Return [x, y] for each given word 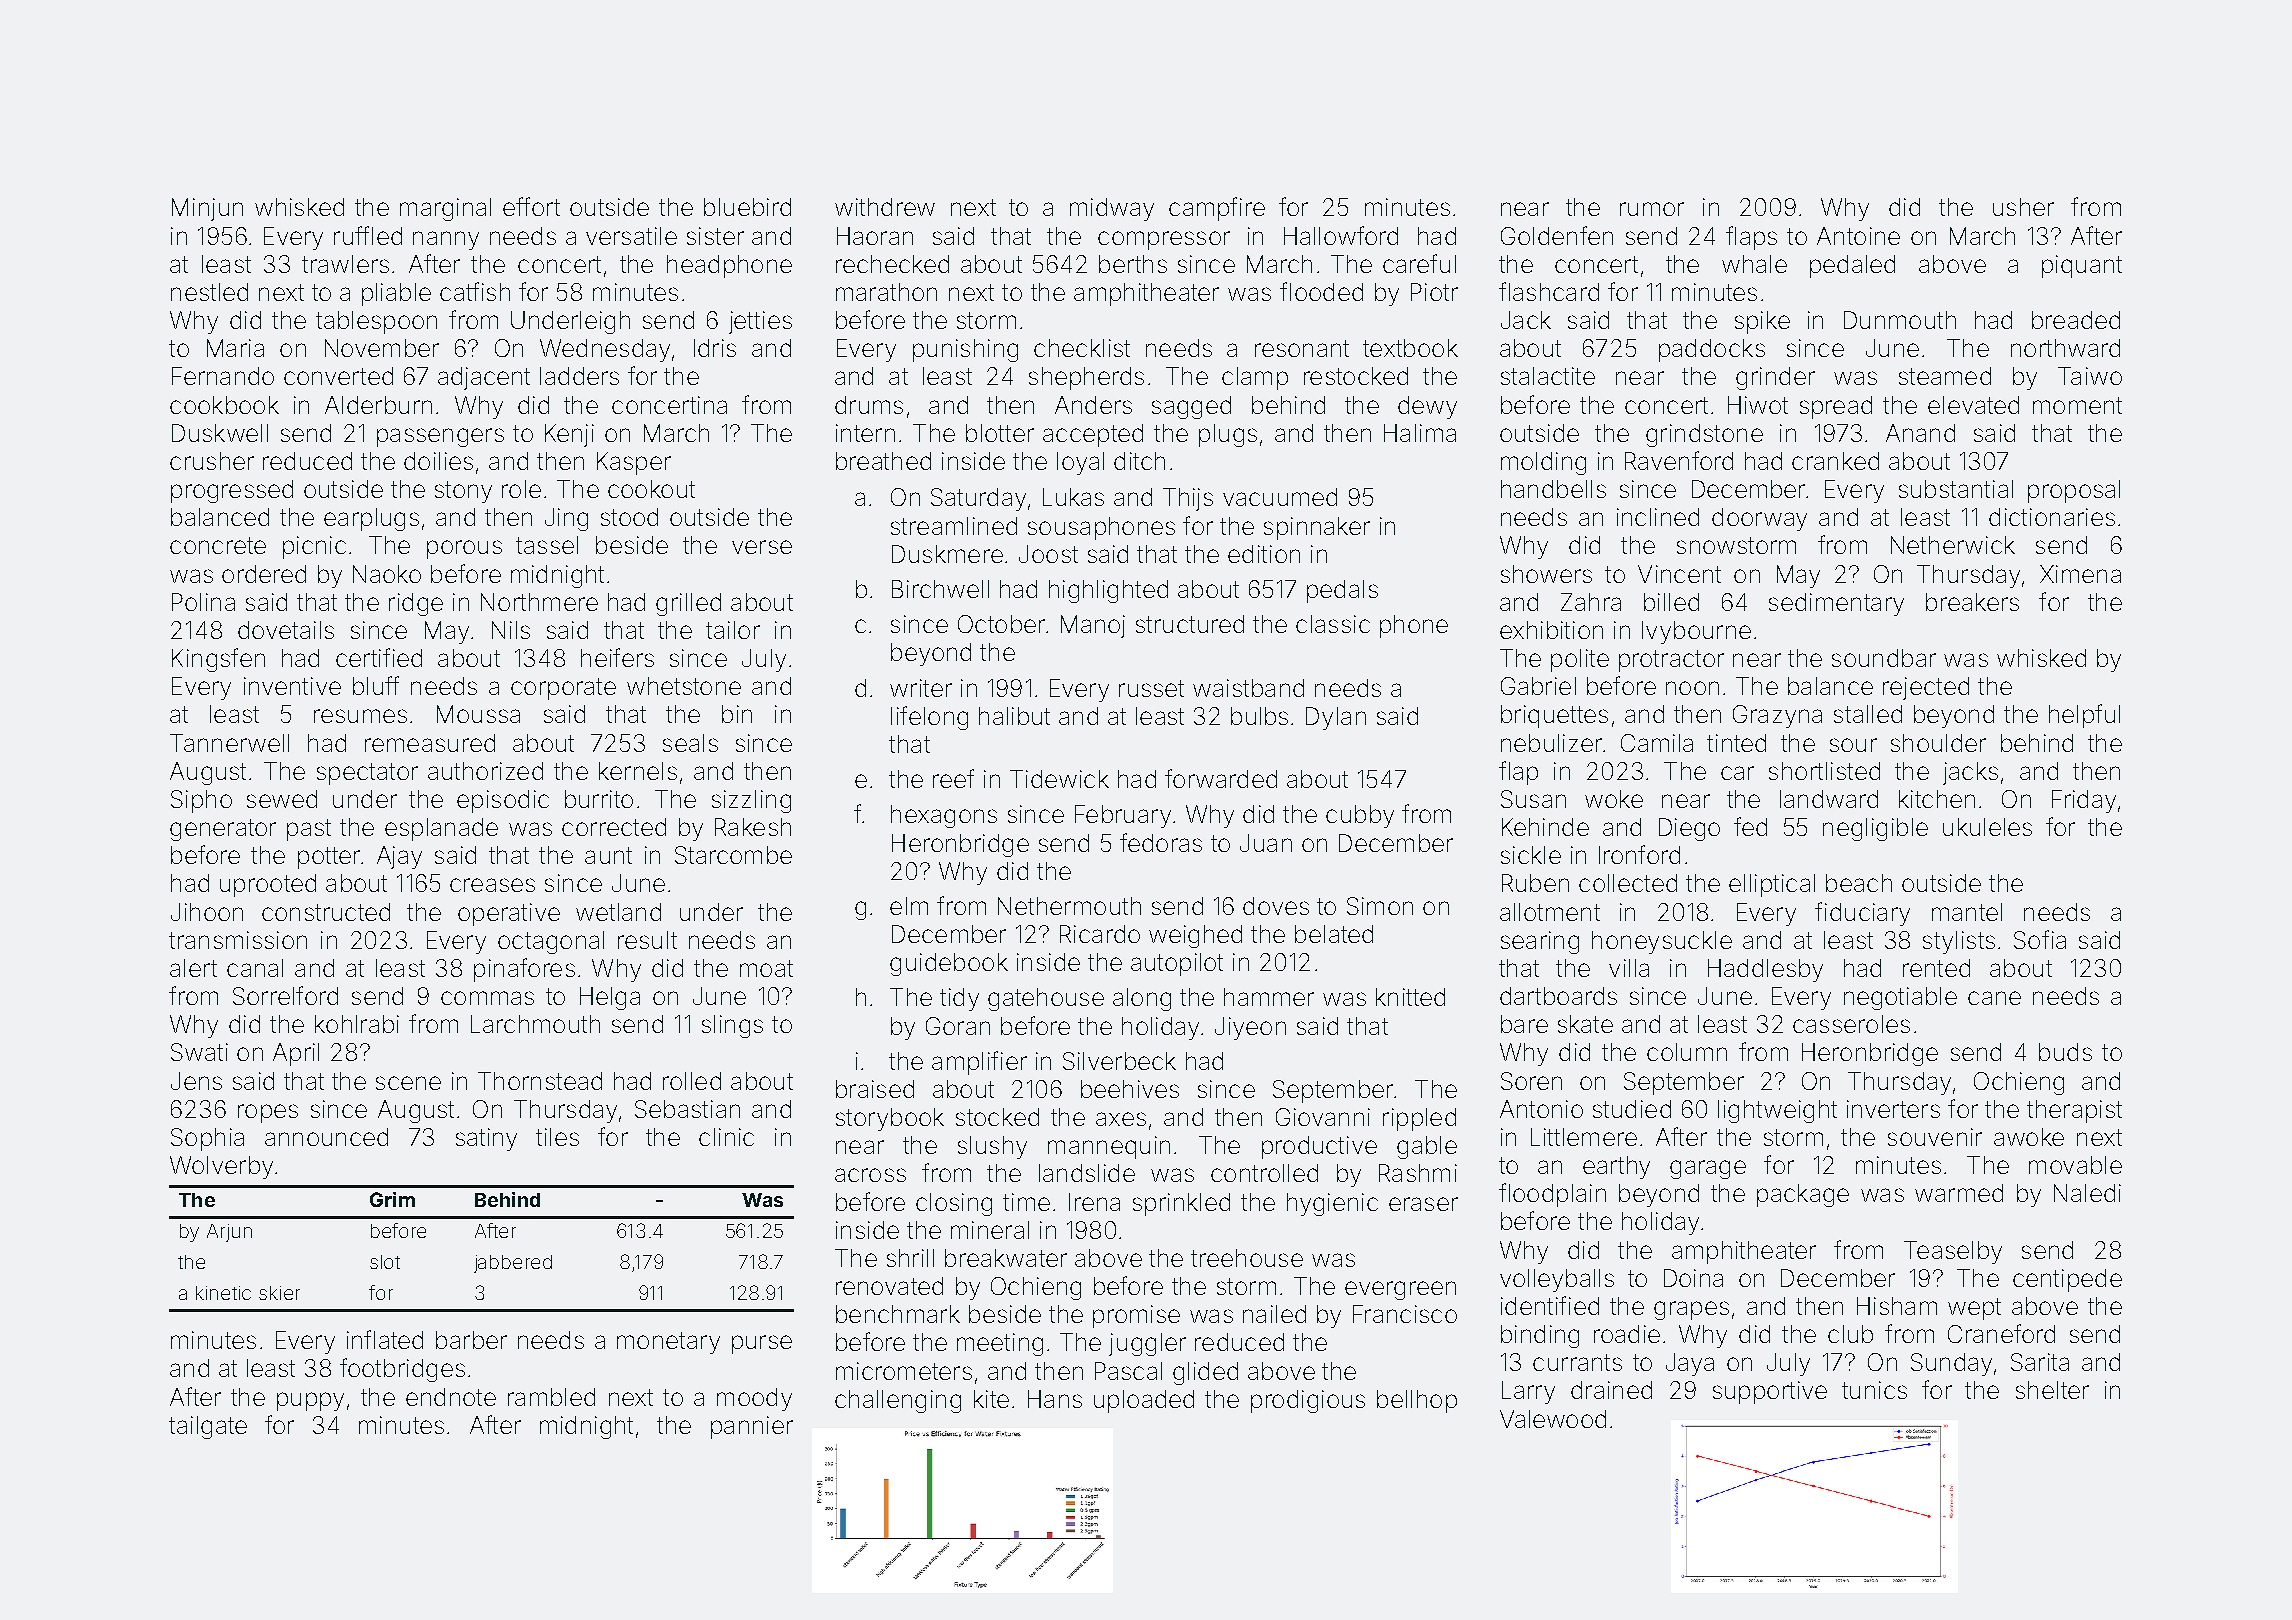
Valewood [1553, 1419]
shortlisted [1824, 771]
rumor [1652, 209]
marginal [445, 209]
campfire [1217, 209]
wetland [618, 912]
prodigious [1308, 1401]
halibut [1014, 716]
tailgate [208, 1427]
